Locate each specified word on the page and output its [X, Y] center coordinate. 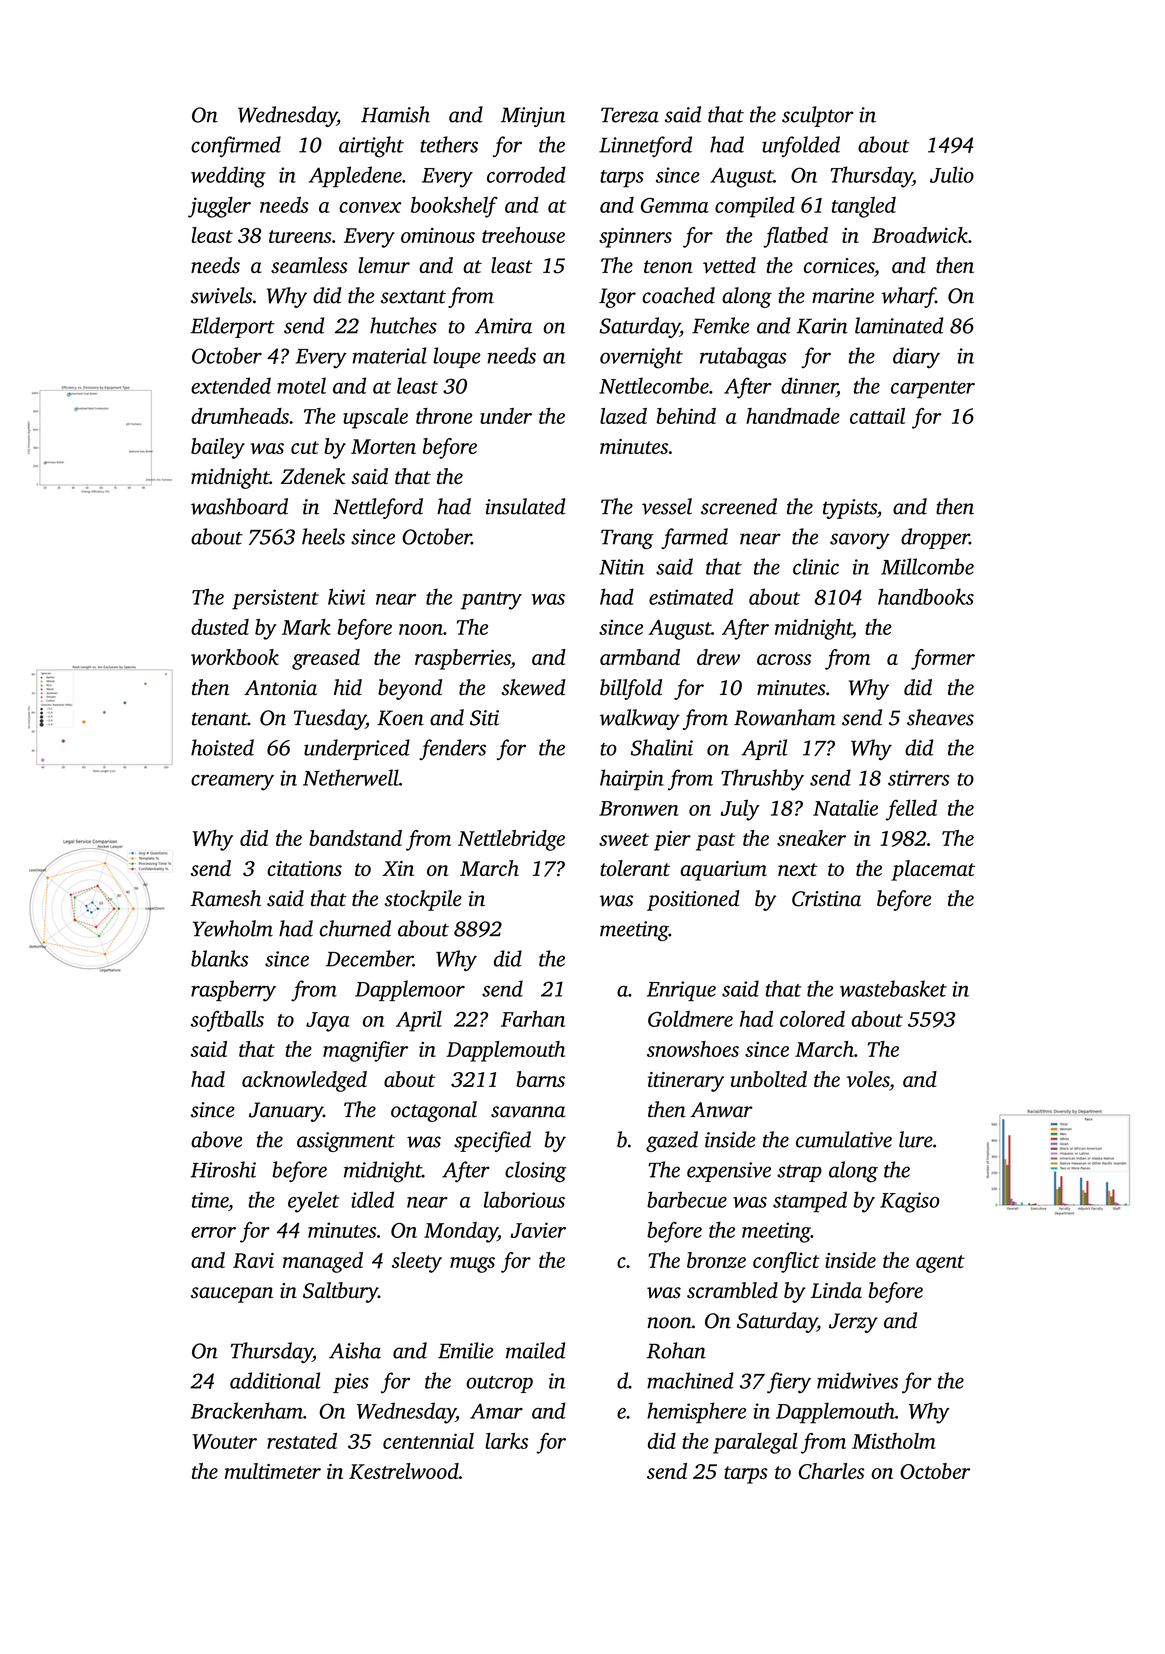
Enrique [681, 991]
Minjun [533, 117]
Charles [832, 1471]
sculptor [818, 116]
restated [302, 1441]
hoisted [222, 747]
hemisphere [696, 1413]
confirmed [236, 146]
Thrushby [762, 780]
